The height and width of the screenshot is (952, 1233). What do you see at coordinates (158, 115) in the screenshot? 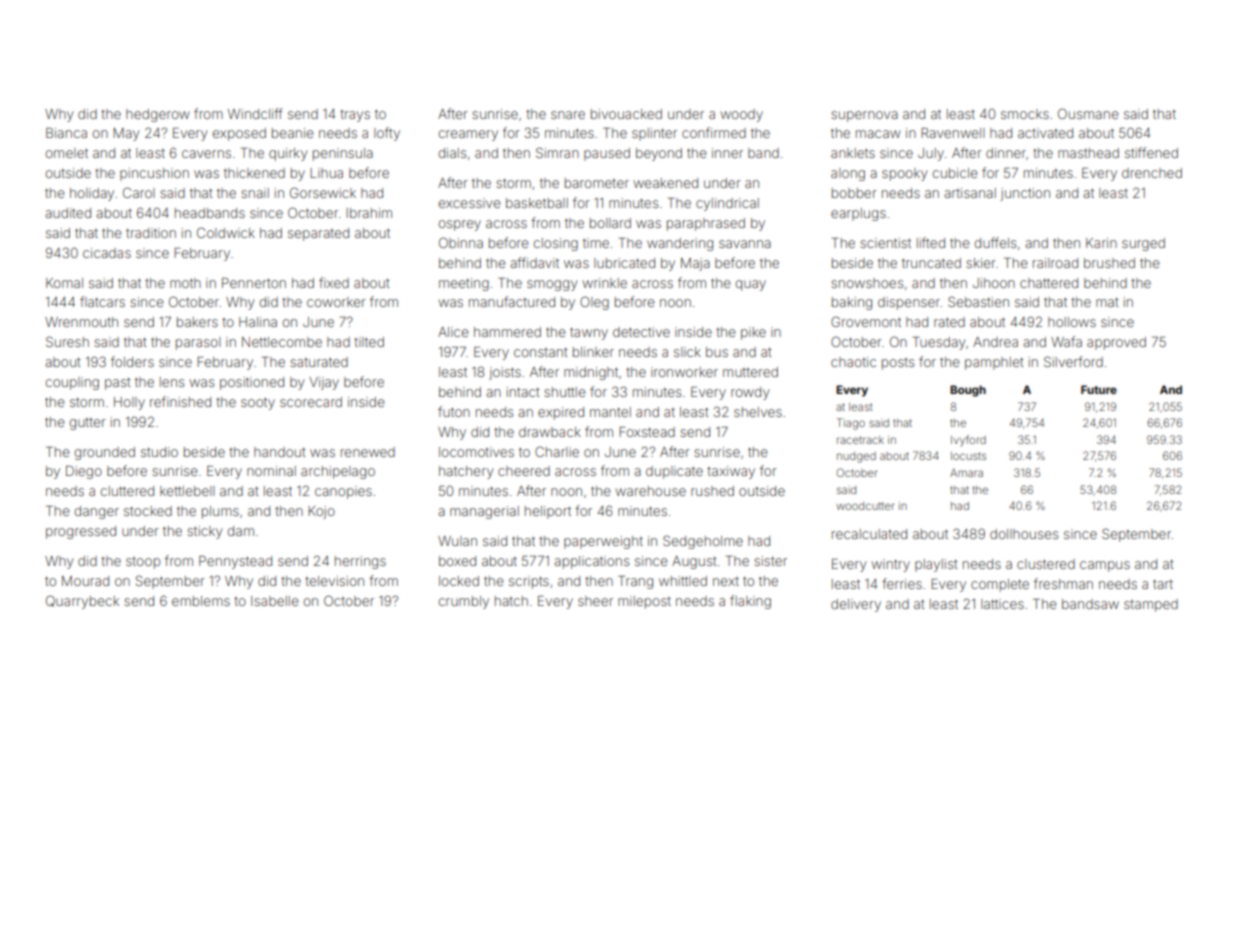
I see `hedgerow` at bounding box center [158, 115].
